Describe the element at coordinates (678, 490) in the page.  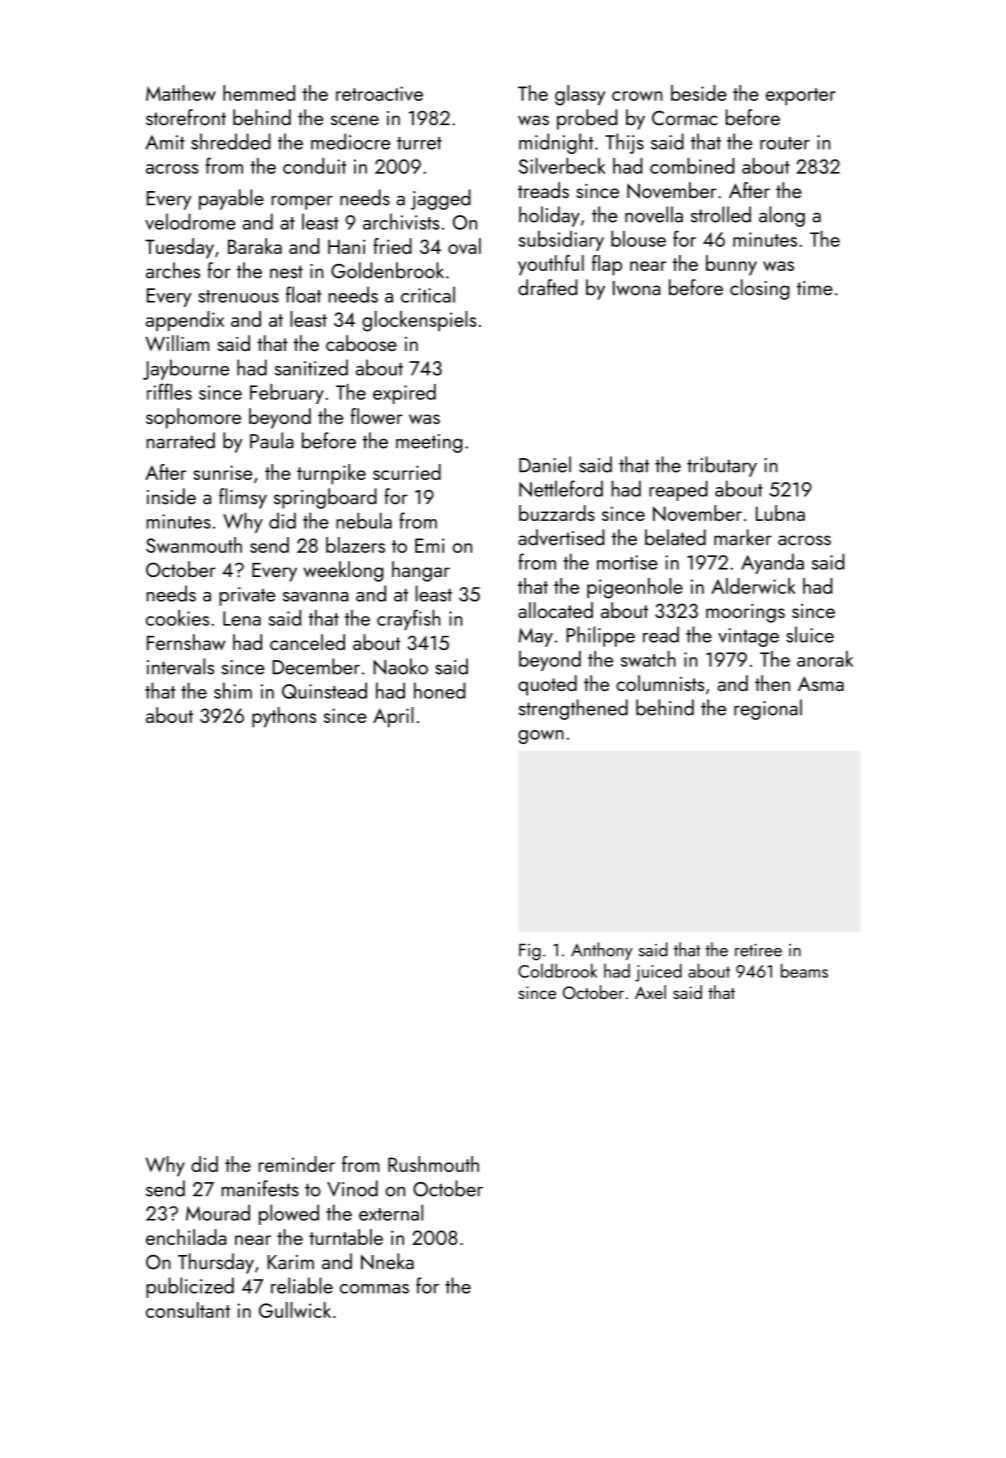
I see `reaped` at that location.
